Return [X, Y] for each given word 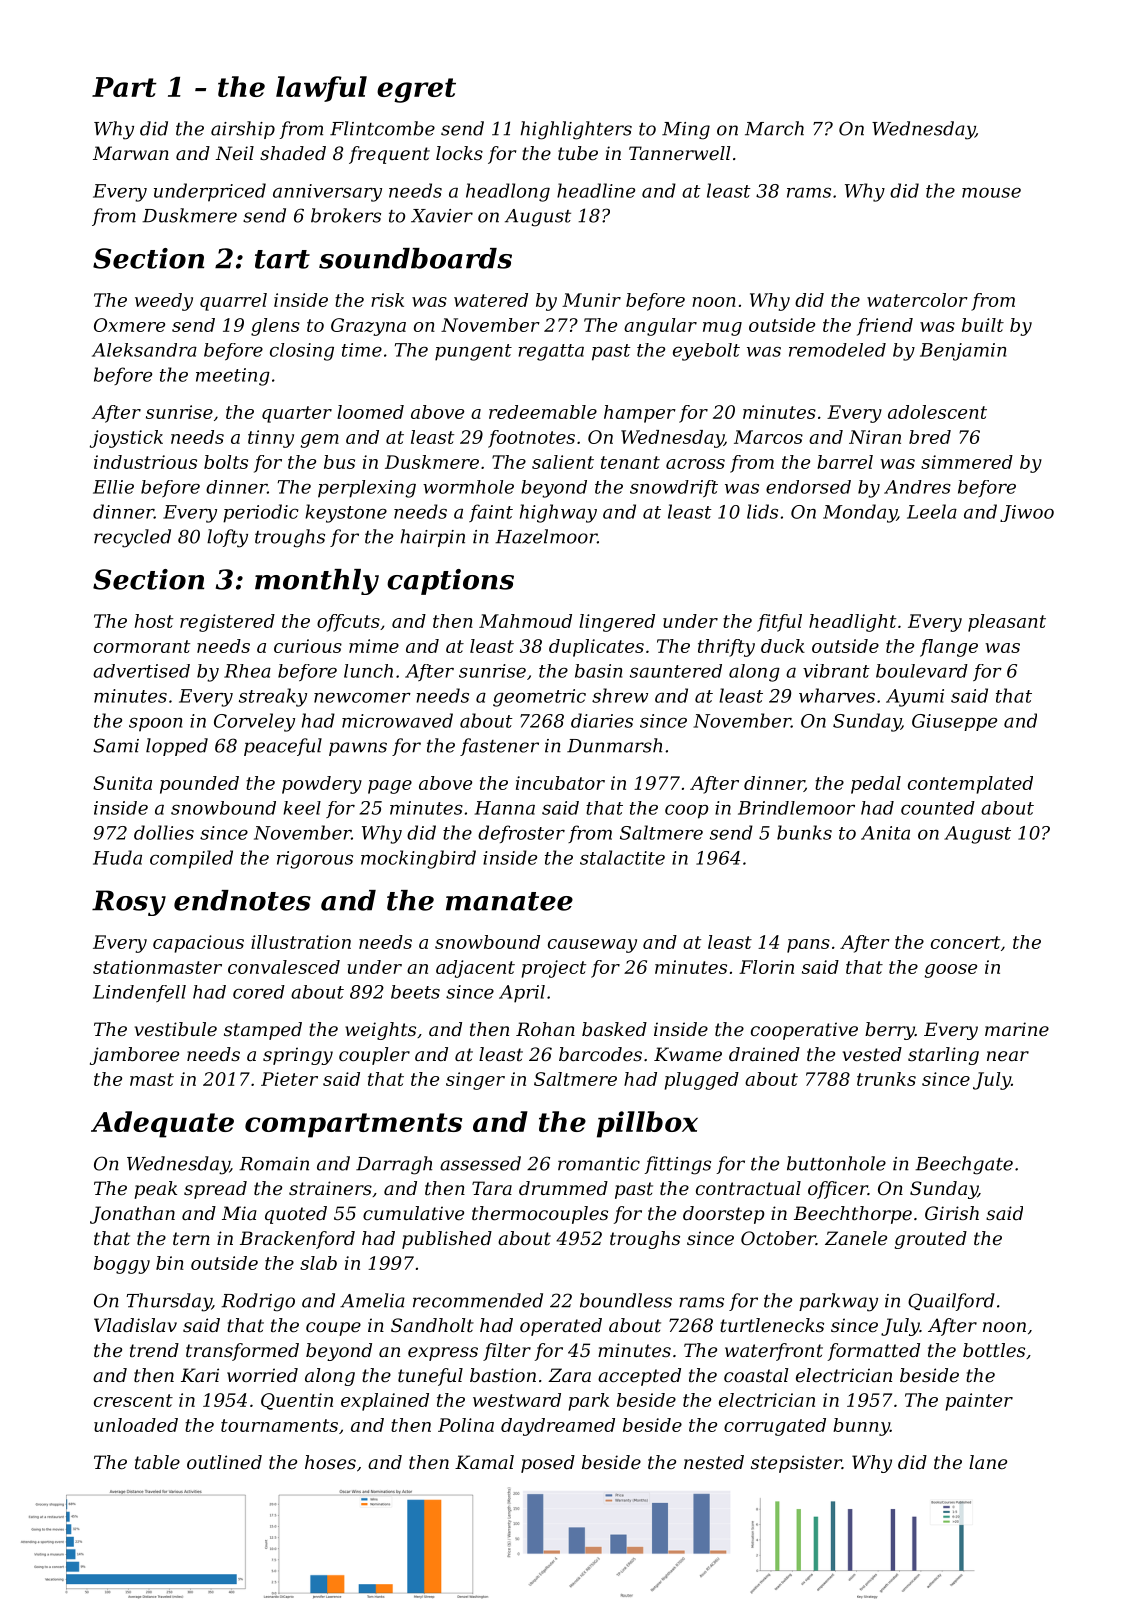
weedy [164, 302]
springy [298, 1056]
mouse [991, 193]
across [695, 464]
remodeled [837, 350]
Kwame [688, 1054]
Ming [686, 131]
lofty [227, 538]
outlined [224, 1462]
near [1008, 1056]
